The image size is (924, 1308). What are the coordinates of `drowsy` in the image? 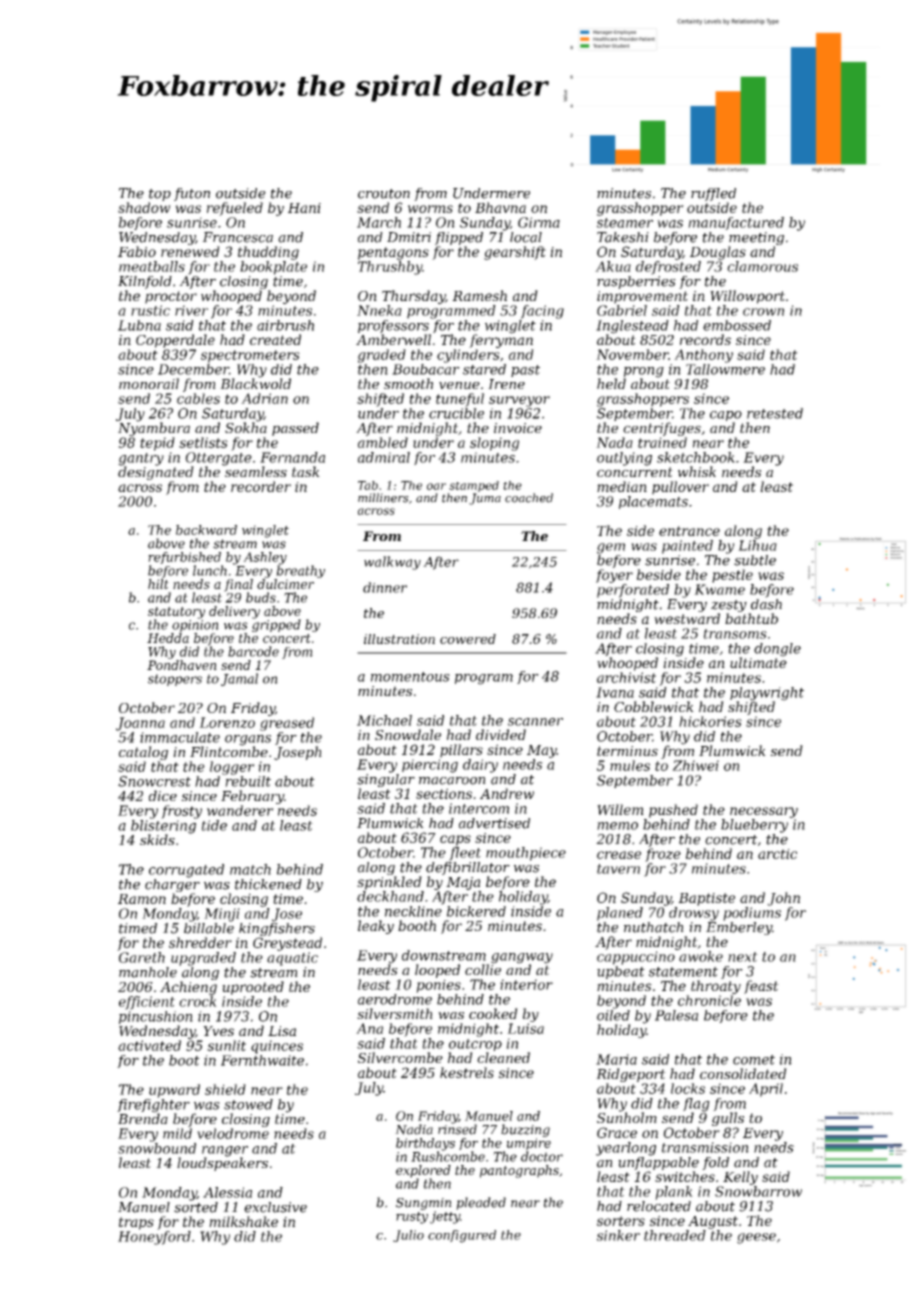 It's located at (694, 914).
